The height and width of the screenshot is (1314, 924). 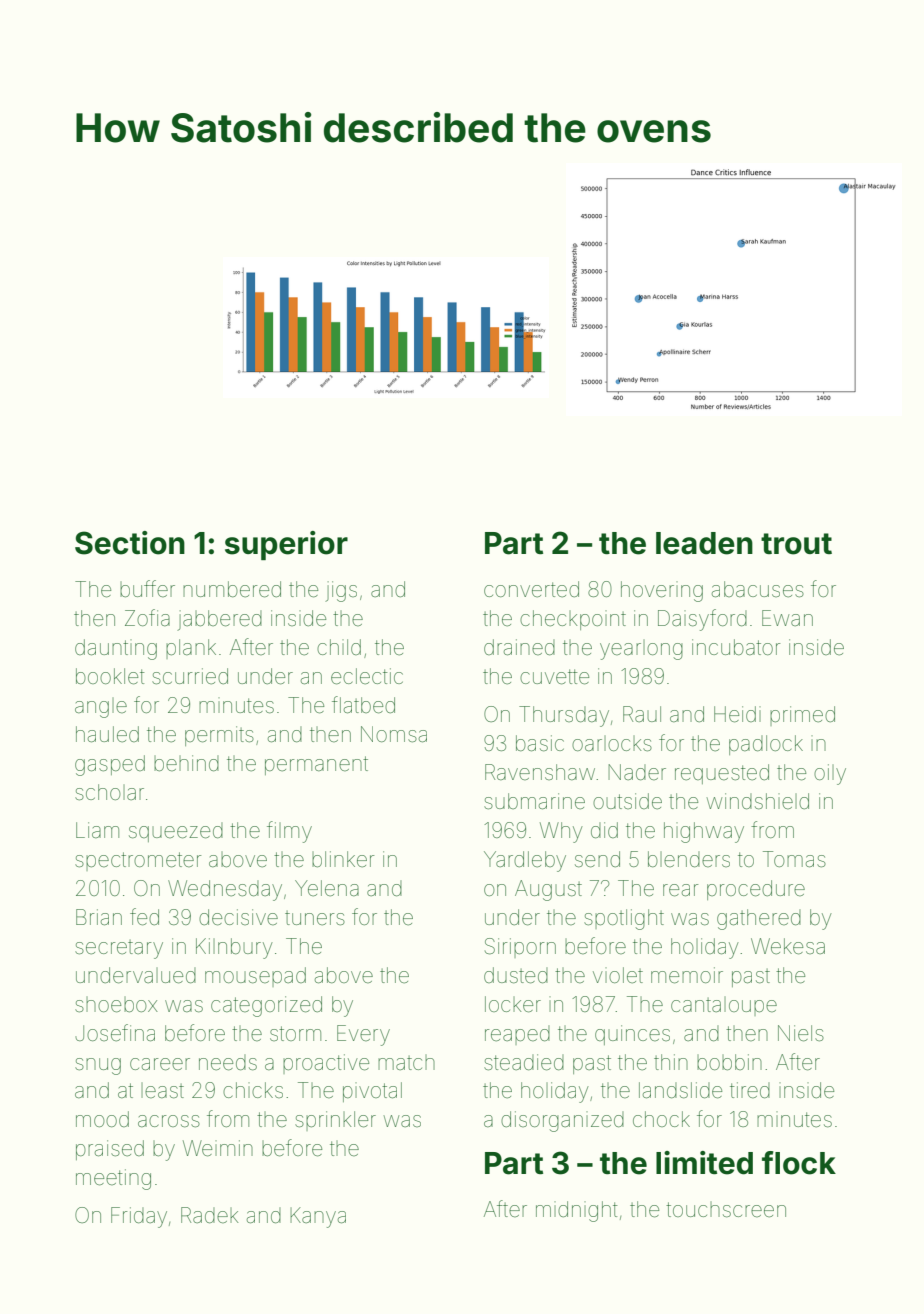 I want to click on Niels, so click(x=801, y=1033).
